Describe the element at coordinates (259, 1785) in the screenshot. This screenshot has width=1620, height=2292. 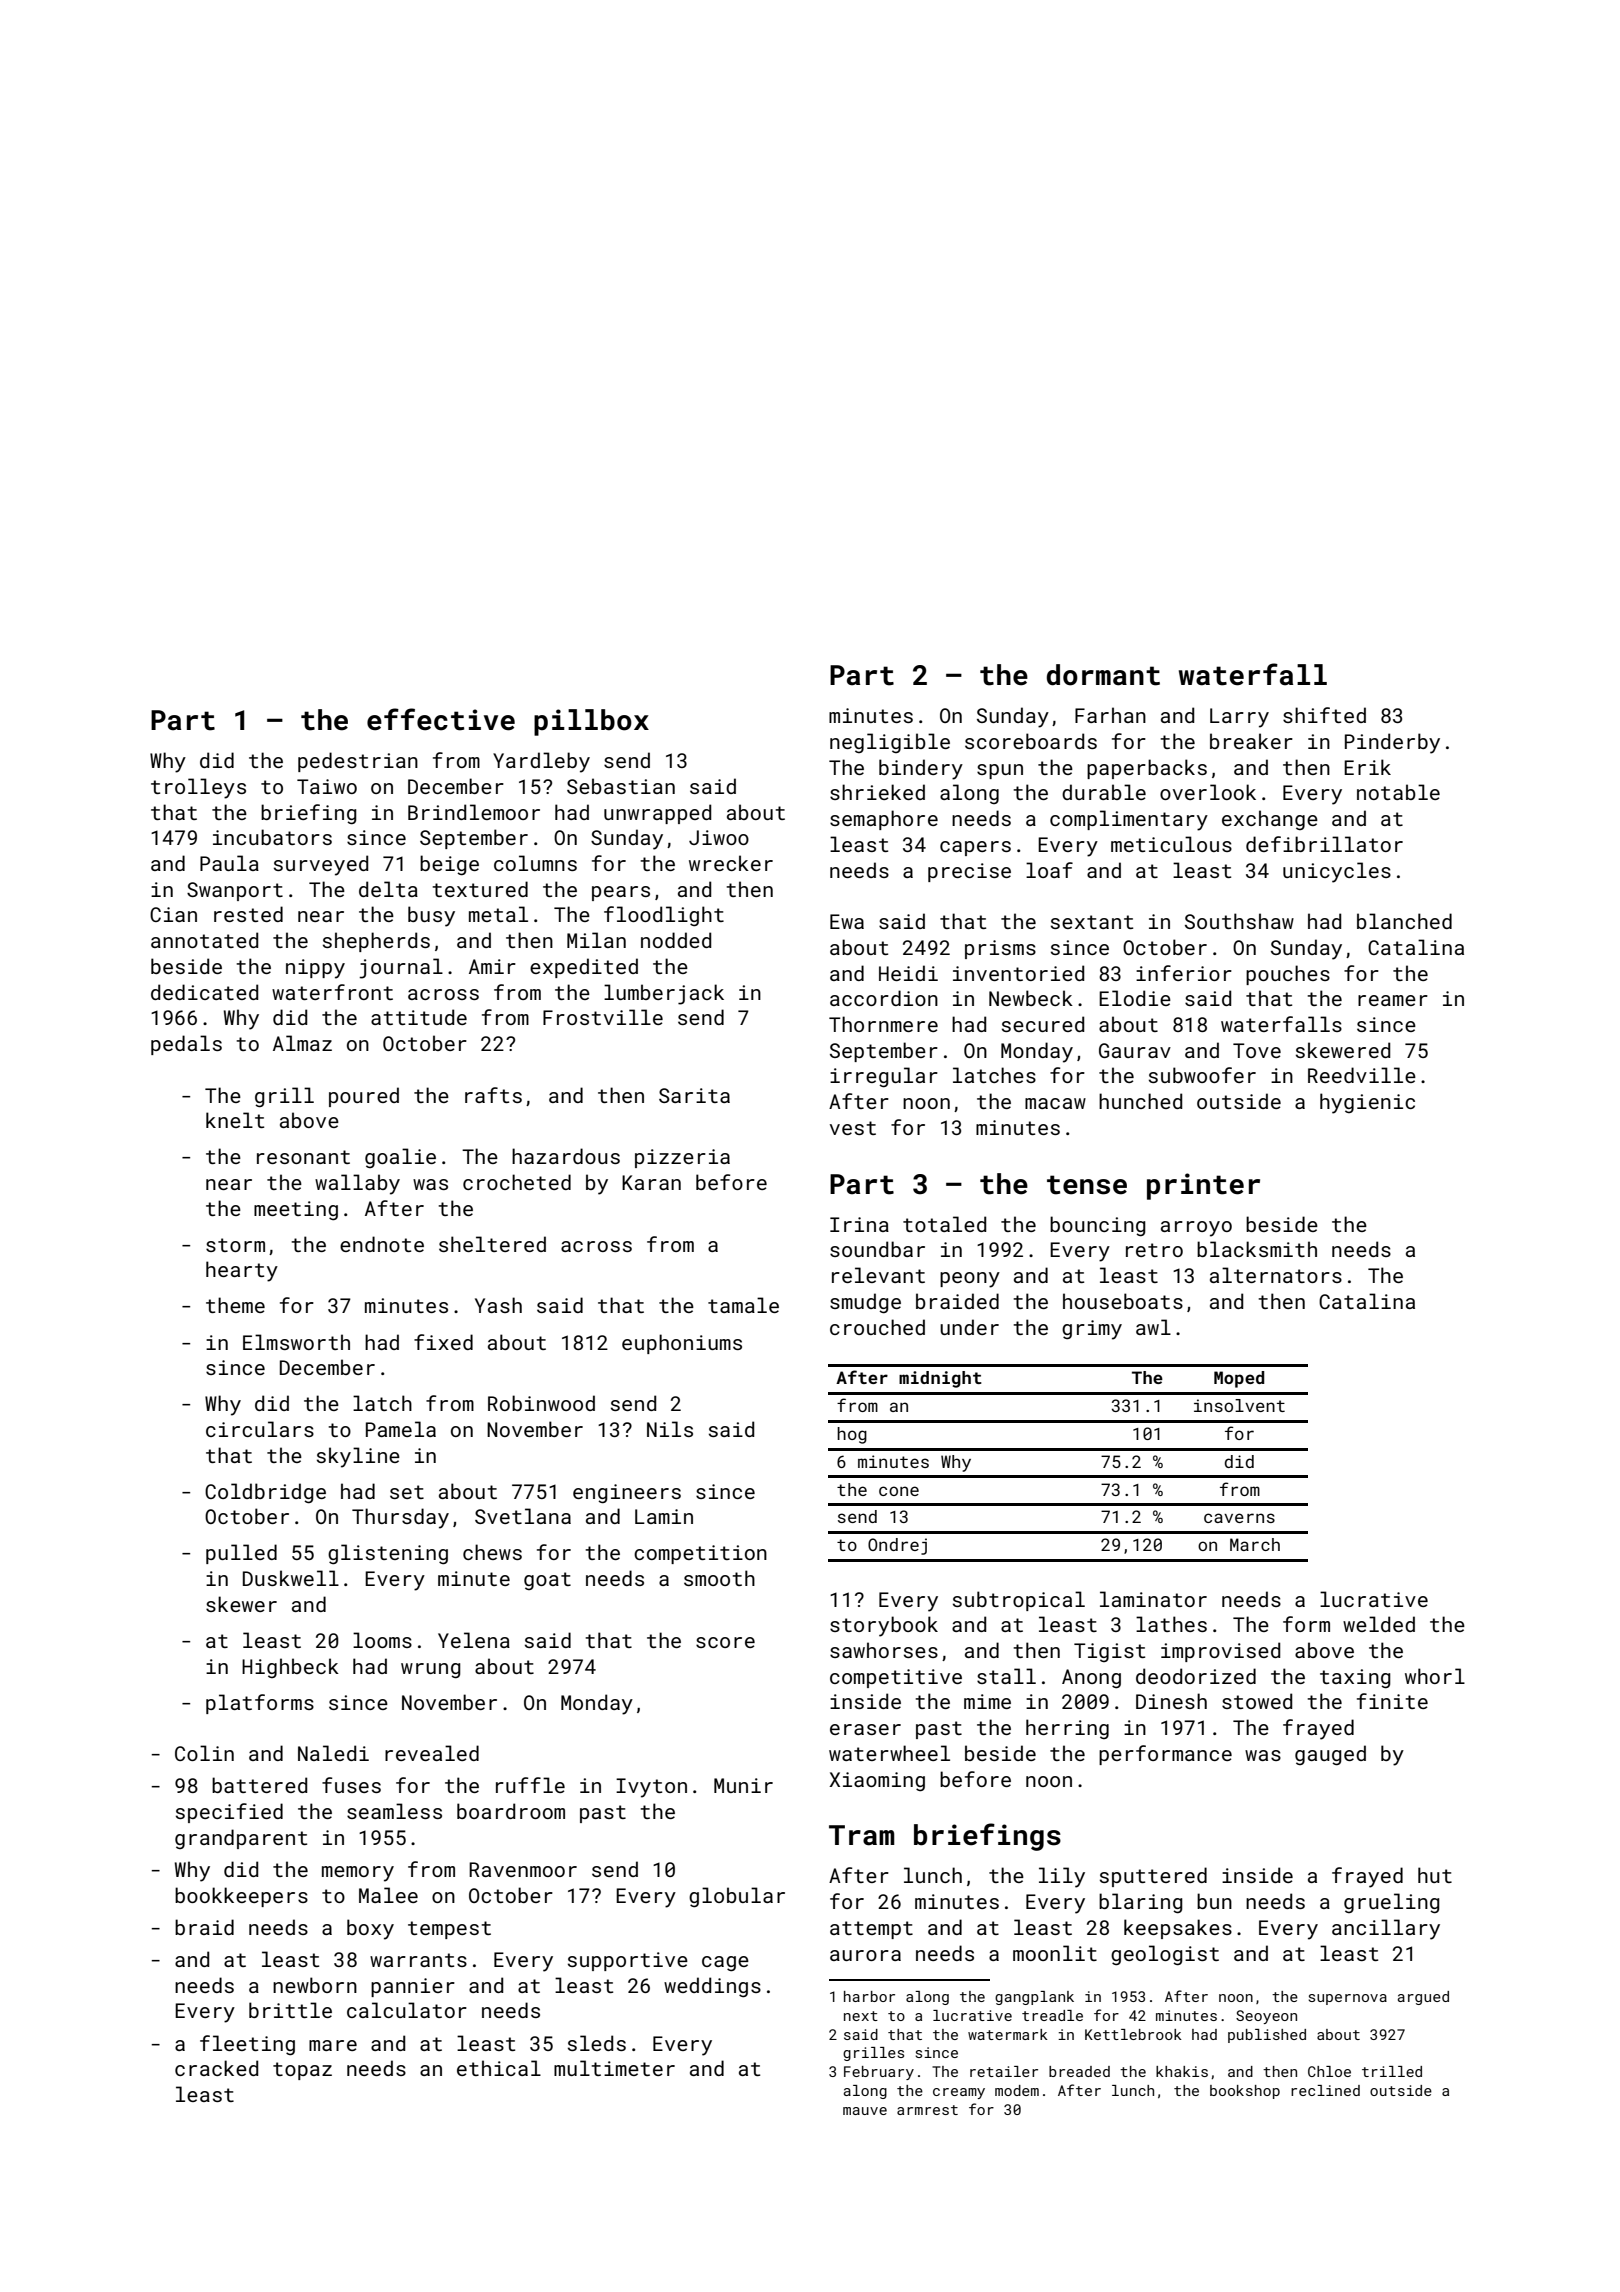
I see `battered` at that location.
